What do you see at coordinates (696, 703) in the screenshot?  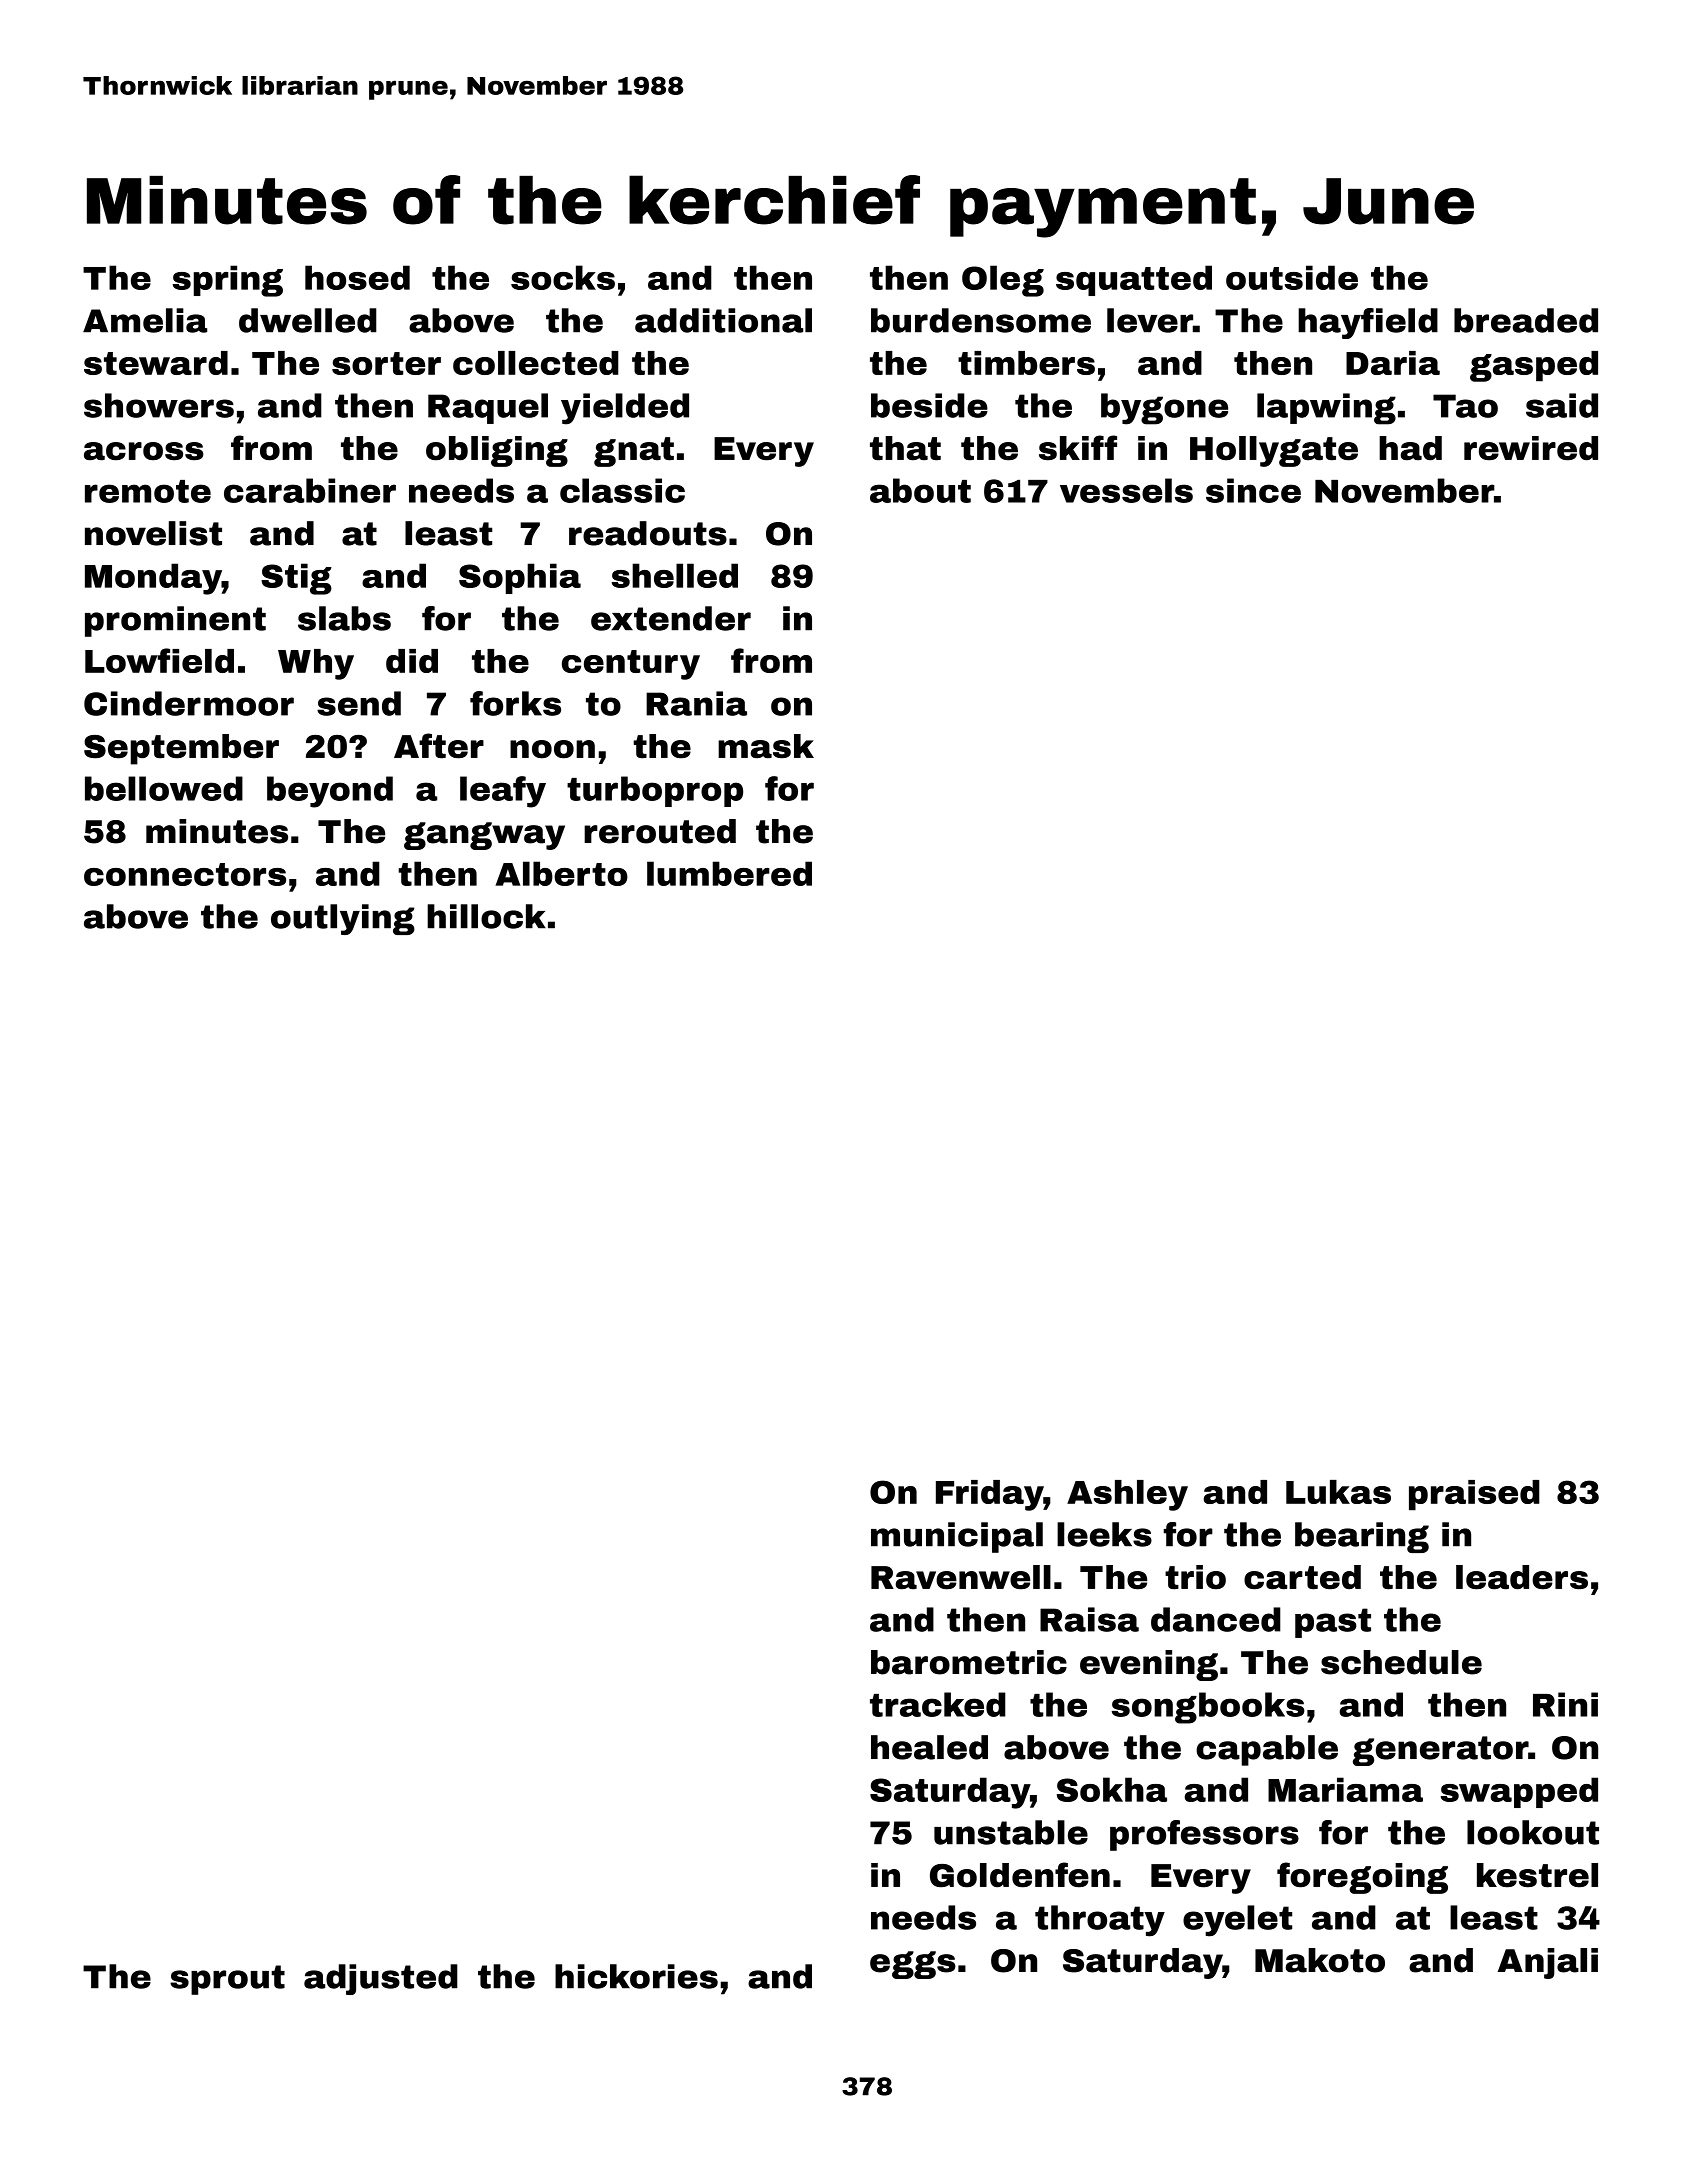 I see `Rania` at bounding box center [696, 703].
